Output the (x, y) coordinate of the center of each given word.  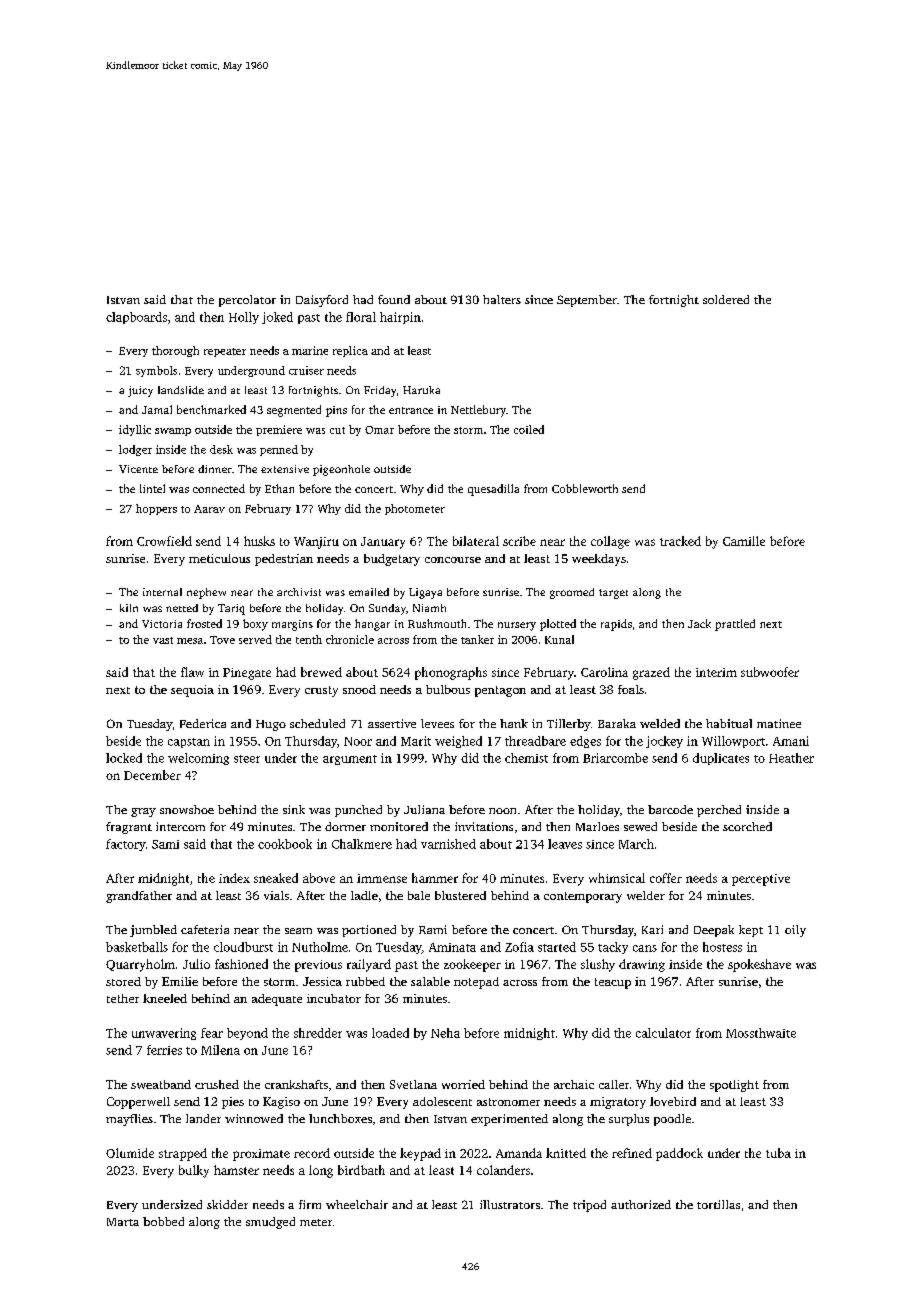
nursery (517, 626)
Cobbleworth (585, 488)
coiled (529, 429)
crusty (321, 691)
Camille (744, 541)
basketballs (137, 947)
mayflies (129, 1120)
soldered (726, 299)
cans (645, 948)
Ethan (279, 488)
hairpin (400, 318)
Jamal (157, 409)
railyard (369, 965)
